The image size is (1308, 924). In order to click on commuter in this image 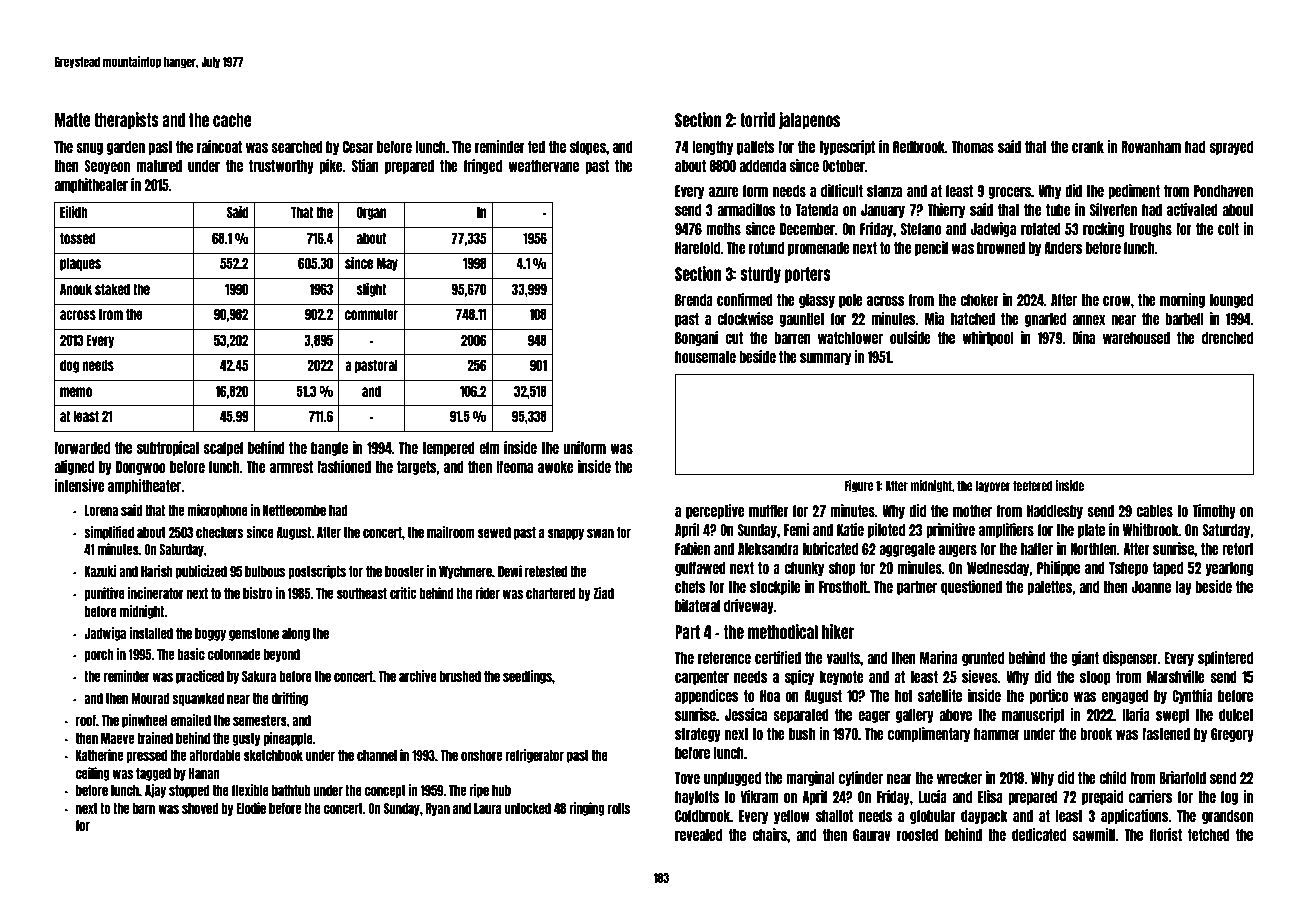, I will do `click(371, 314)`.
